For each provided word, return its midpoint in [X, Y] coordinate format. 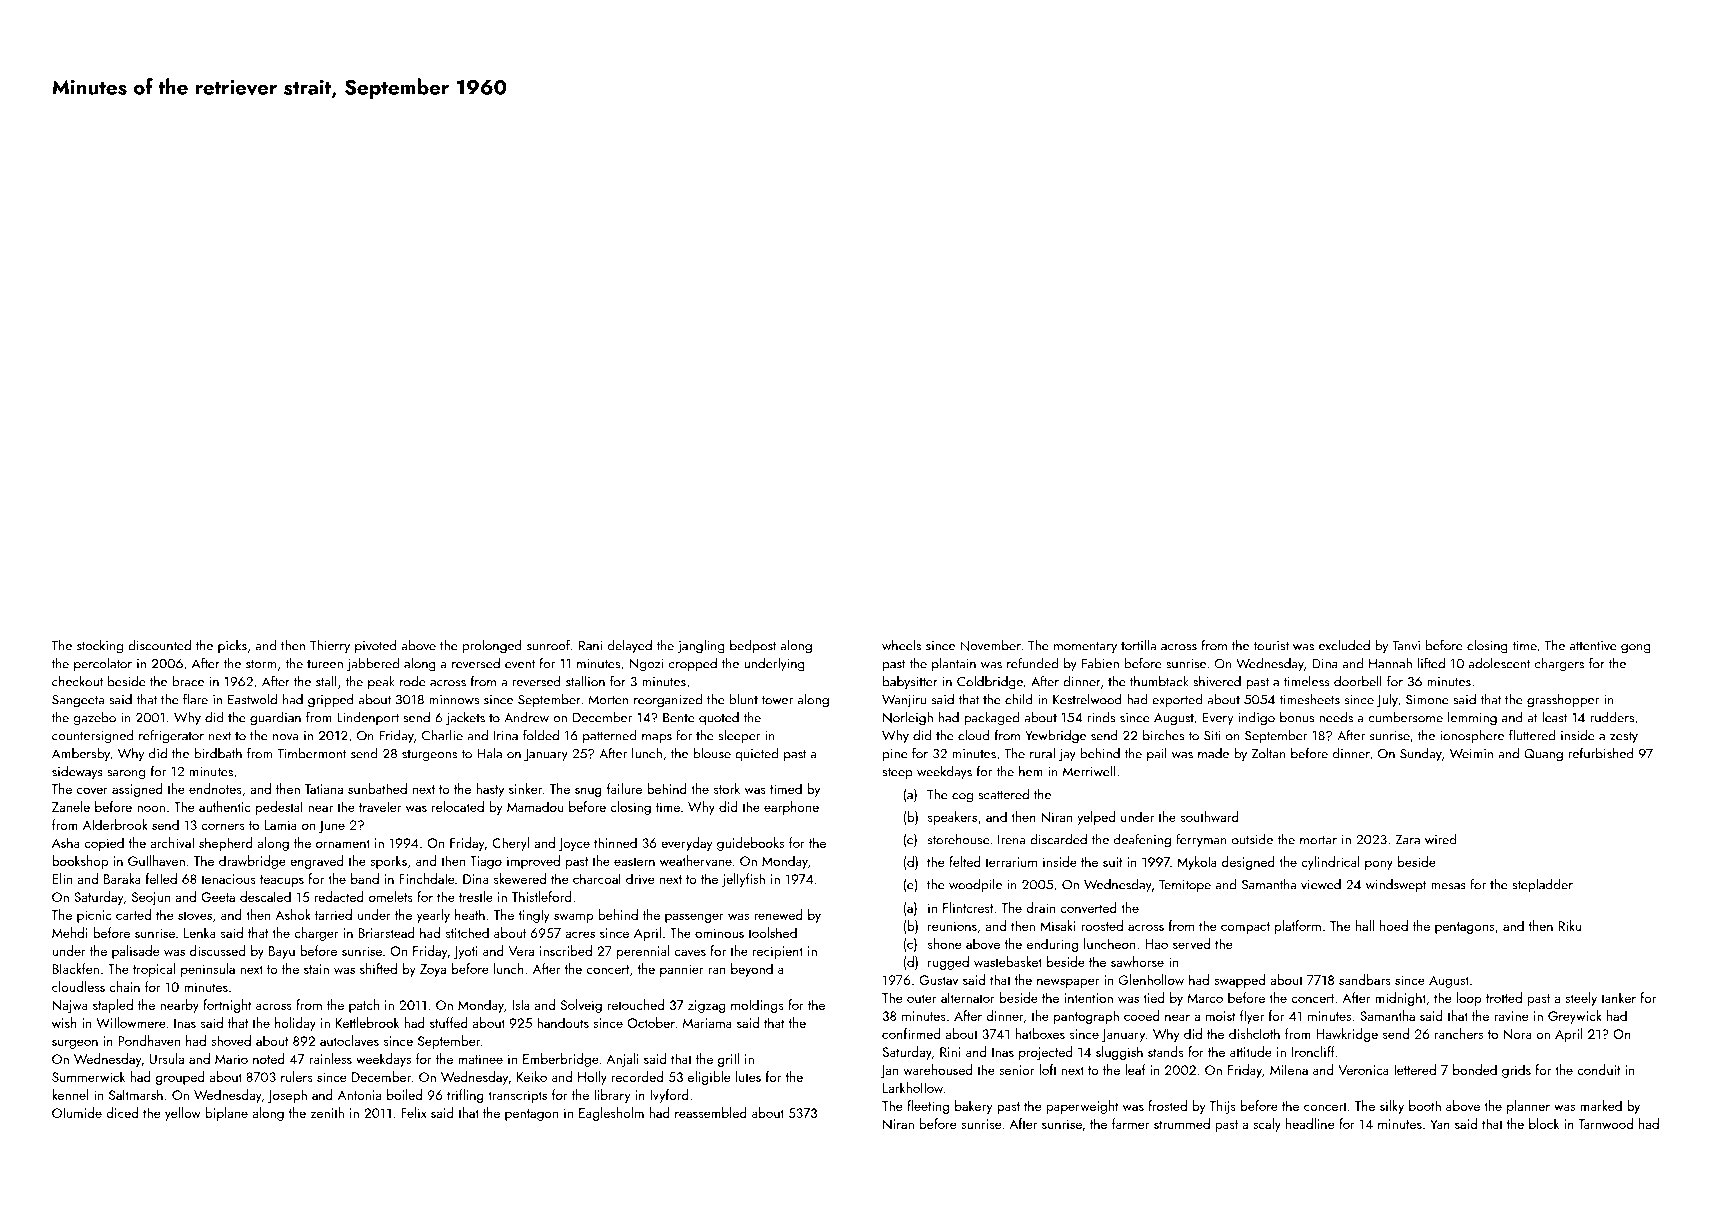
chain [125, 986]
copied [104, 844]
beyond [752, 970]
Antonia [359, 1095]
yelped [1096, 818]
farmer [1130, 1123]
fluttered [1532, 735]
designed [1248, 863]
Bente [678, 718]
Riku [1569, 925]
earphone [791, 808]
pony [1379, 865]
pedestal [279, 808]
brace [188, 681]
